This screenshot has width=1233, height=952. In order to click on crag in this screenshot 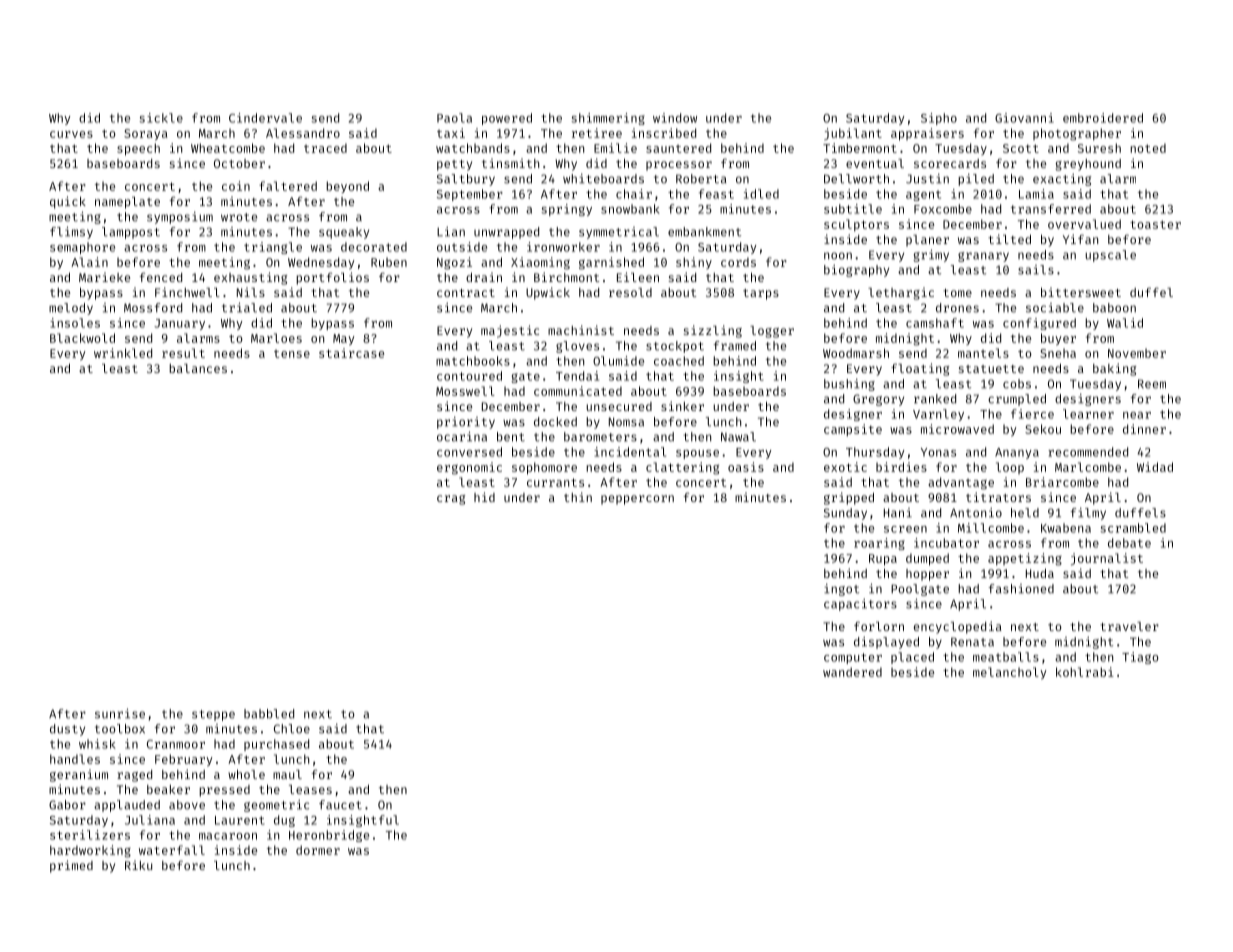, I will do `click(451, 500)`.
